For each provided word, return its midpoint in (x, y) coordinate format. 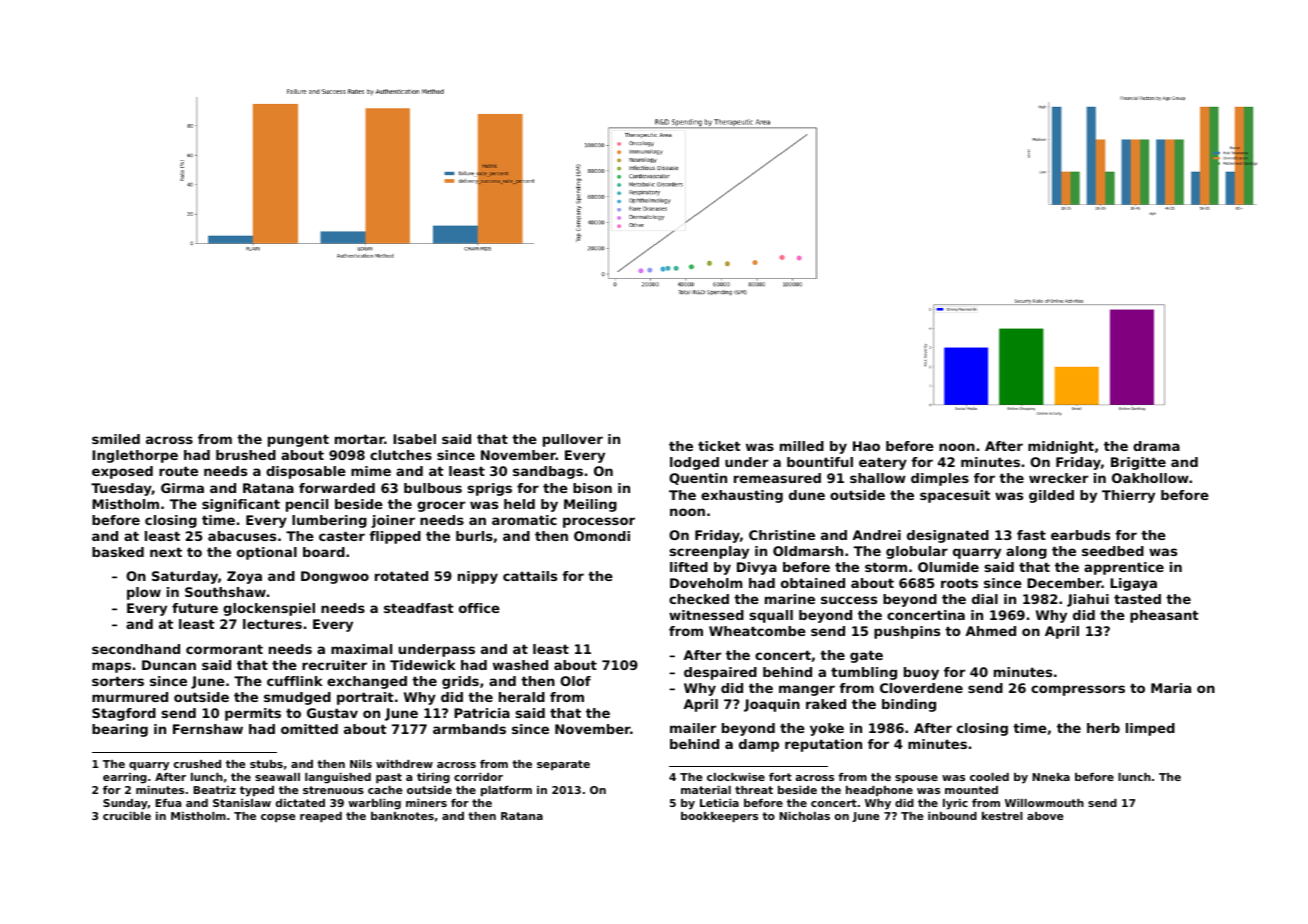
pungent (298, 440)
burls (474, 536)
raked (826, 704)
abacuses (242, 536)
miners (426, 803)
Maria (1171, 688)
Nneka (1051, 777)
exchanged (367, 682)
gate (866, 656)
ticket (719, 446)
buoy (921, 673)
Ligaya (1133, 584)
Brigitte (1138, 463)
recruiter (334, 665)
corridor (478, 777)
